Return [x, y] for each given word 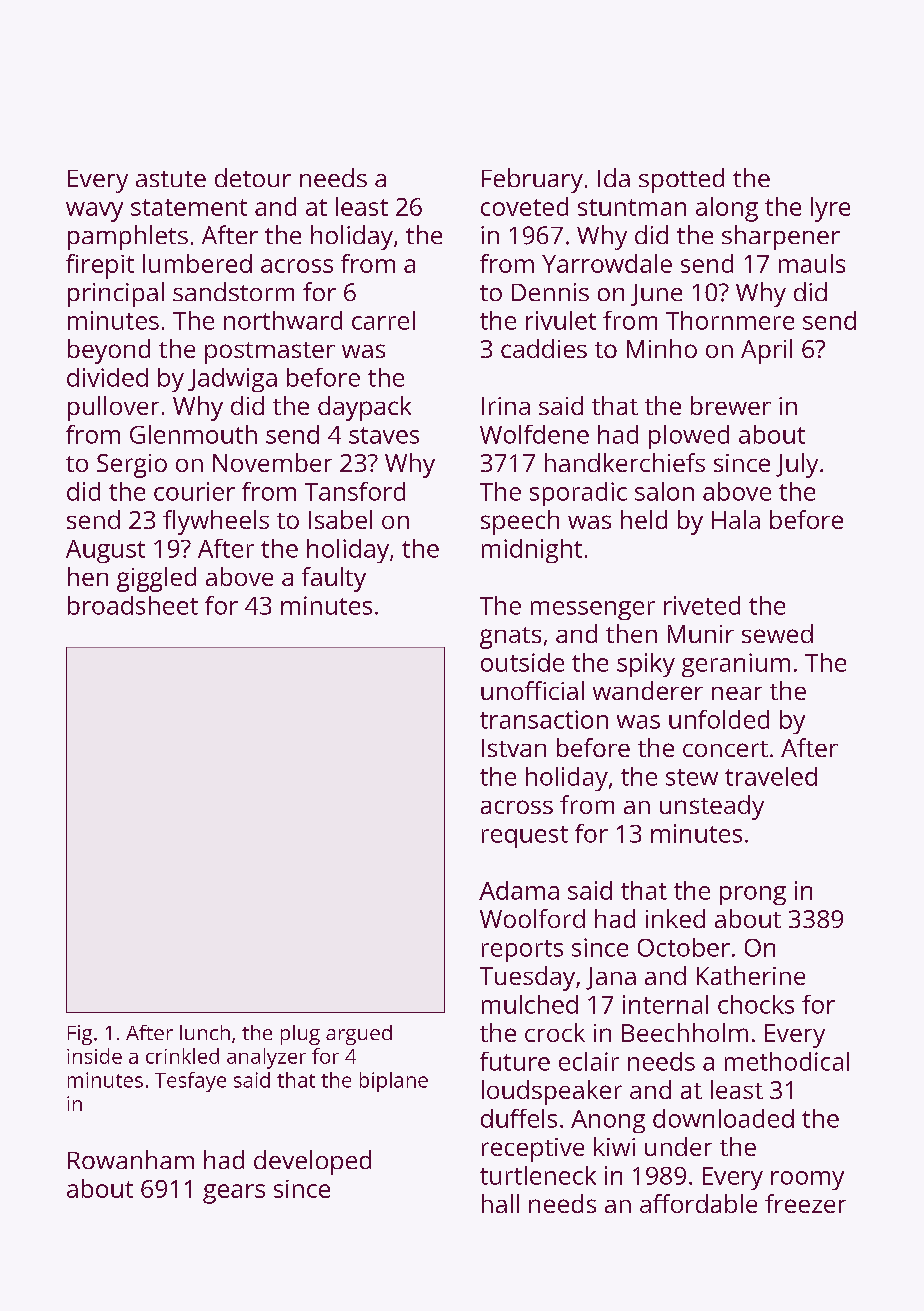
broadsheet [133, 605]
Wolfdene [534, 434]
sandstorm [233, 291]
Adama [519, 890]
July [797, 465]
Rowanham [131, 1159]
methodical [787, 1061]
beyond [109, 351]
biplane [394, 1082]
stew [692, 777]
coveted [524, 206]
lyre [830, 209]
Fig [80, 1035]
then [631, 633]
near [737, 693]
